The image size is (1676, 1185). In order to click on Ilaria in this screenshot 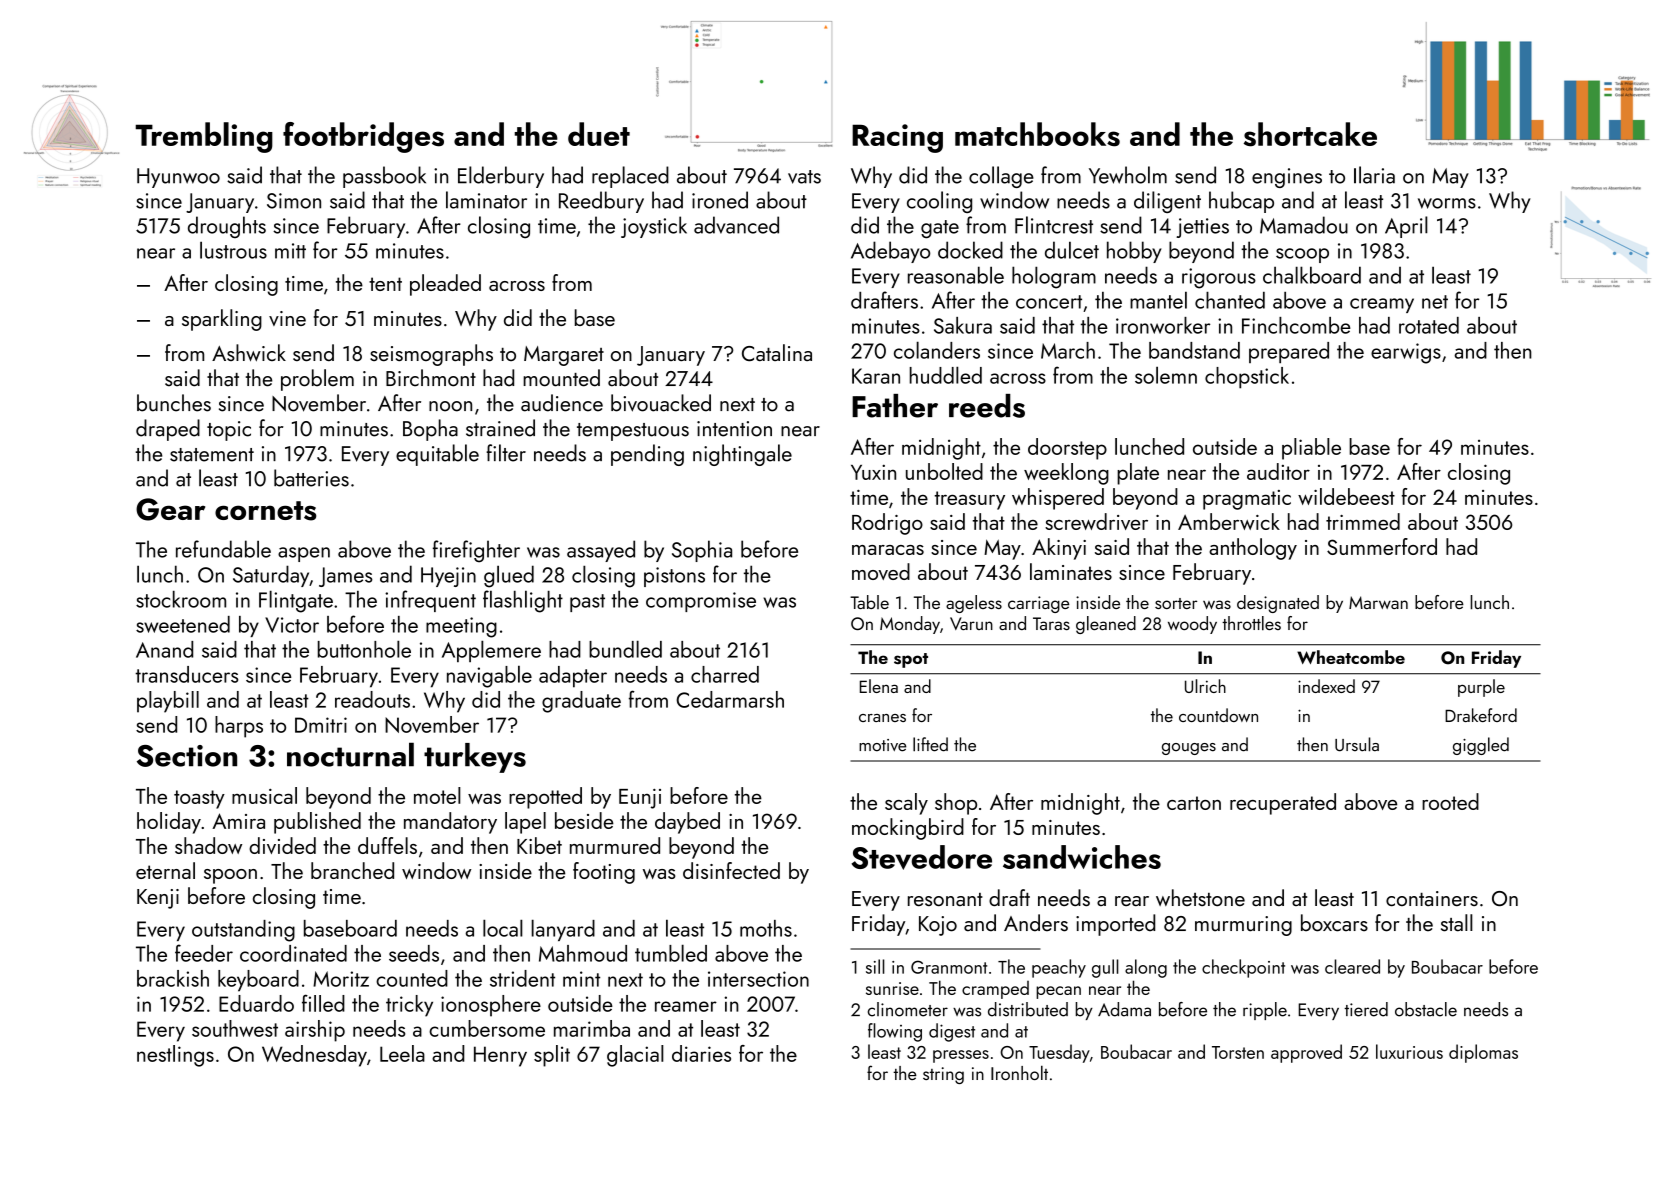, I will do `click(1374, 175)`.
